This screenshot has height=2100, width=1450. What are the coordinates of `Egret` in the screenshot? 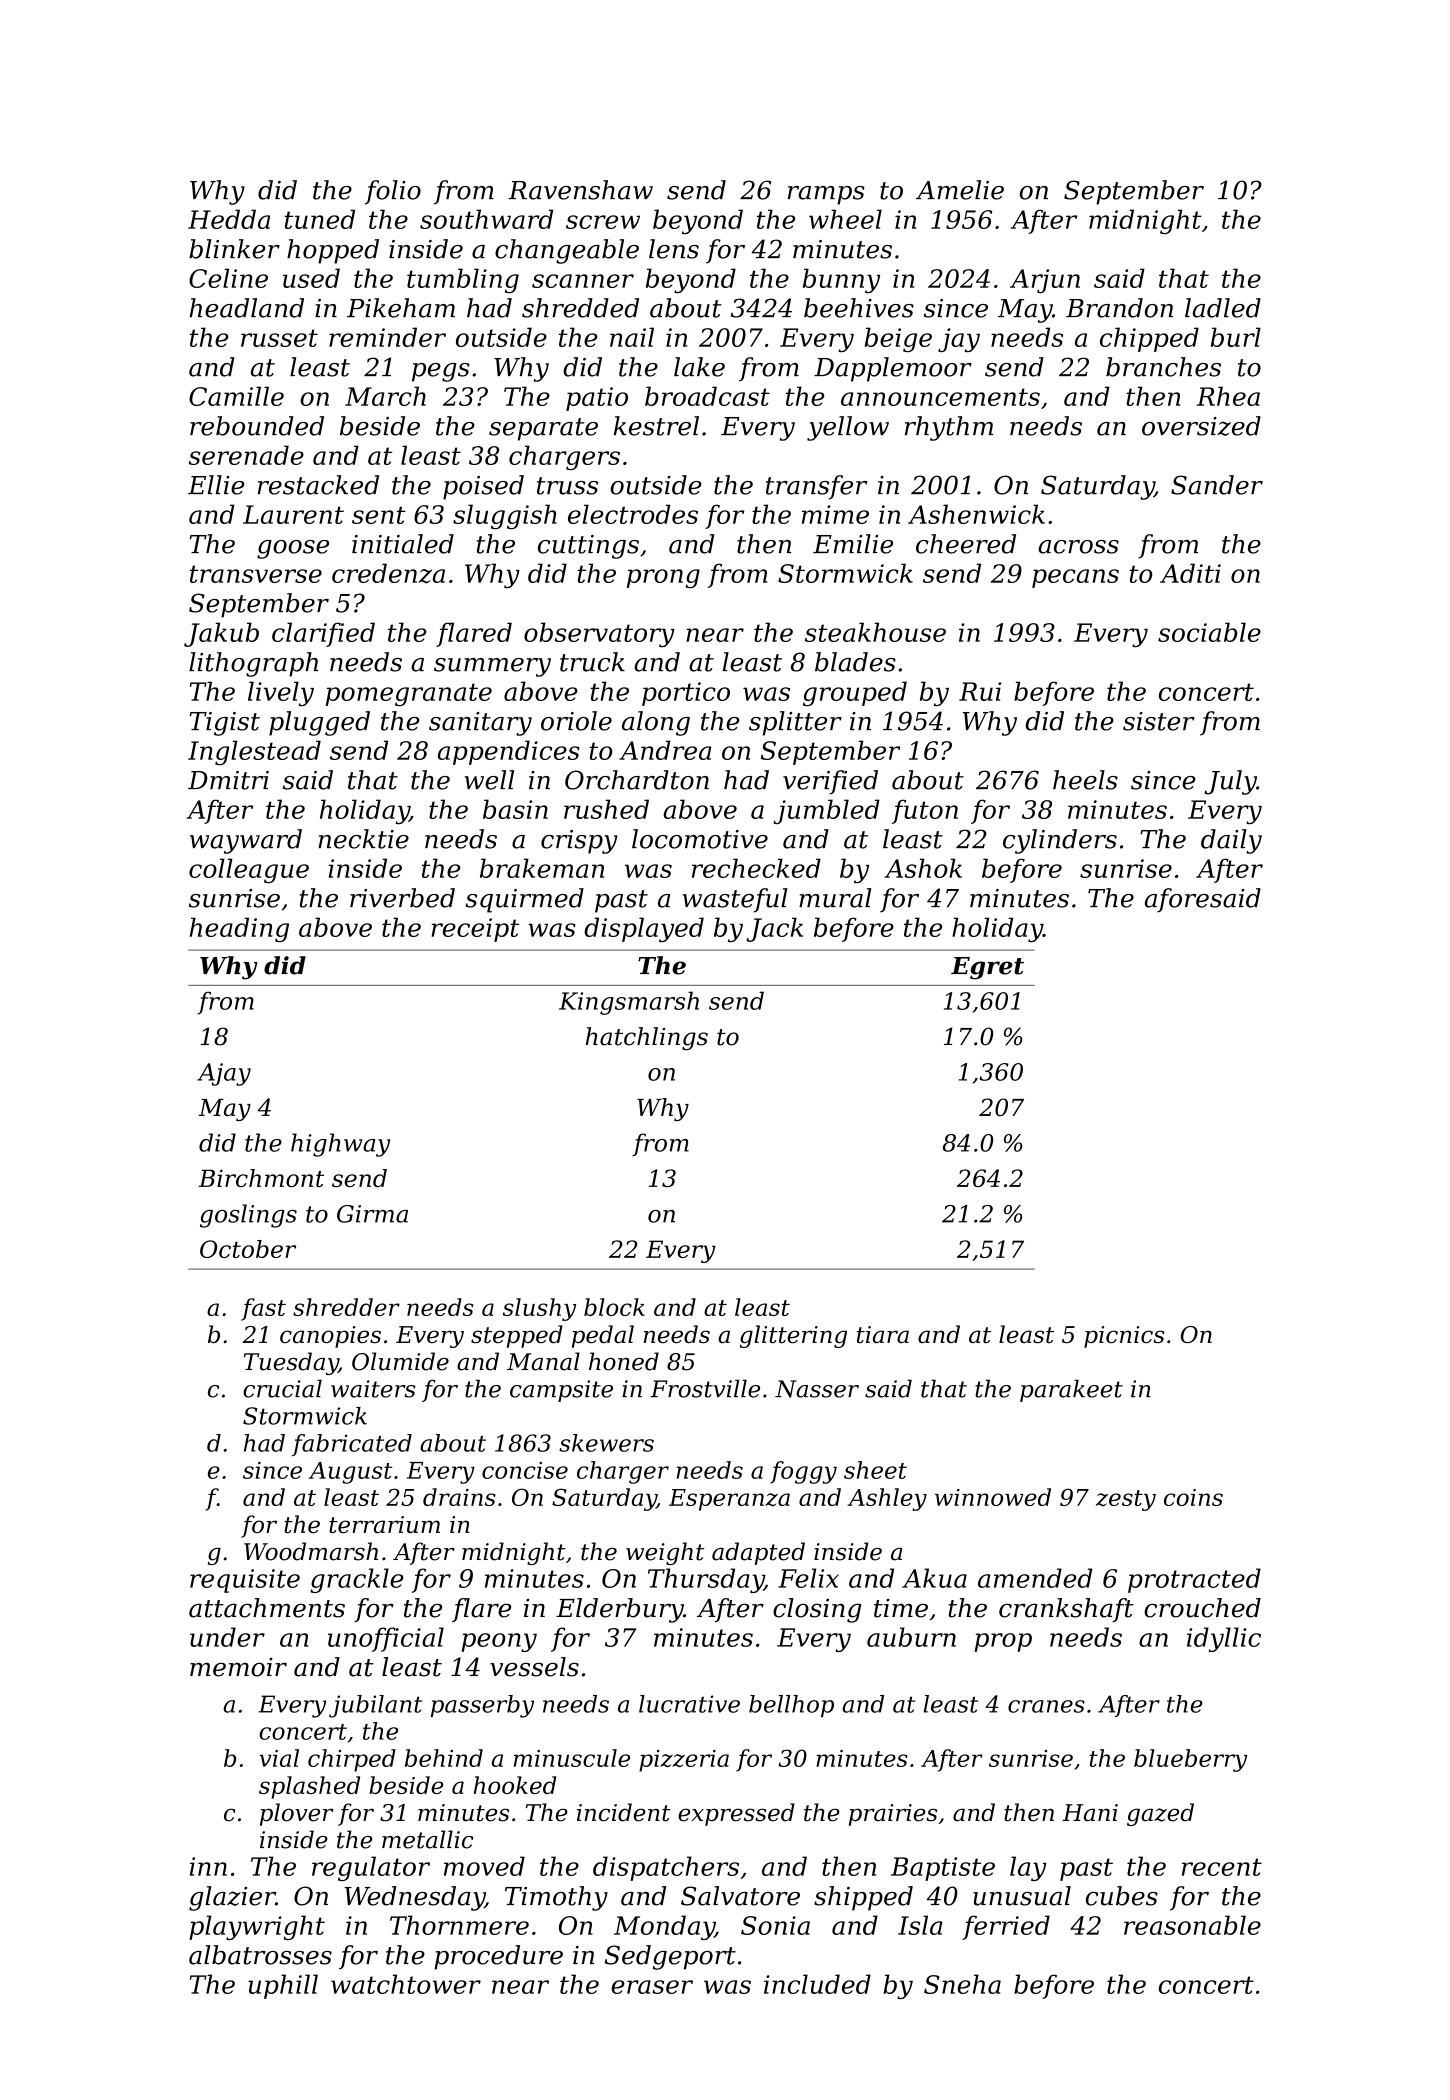 It's located at (987, 968).
